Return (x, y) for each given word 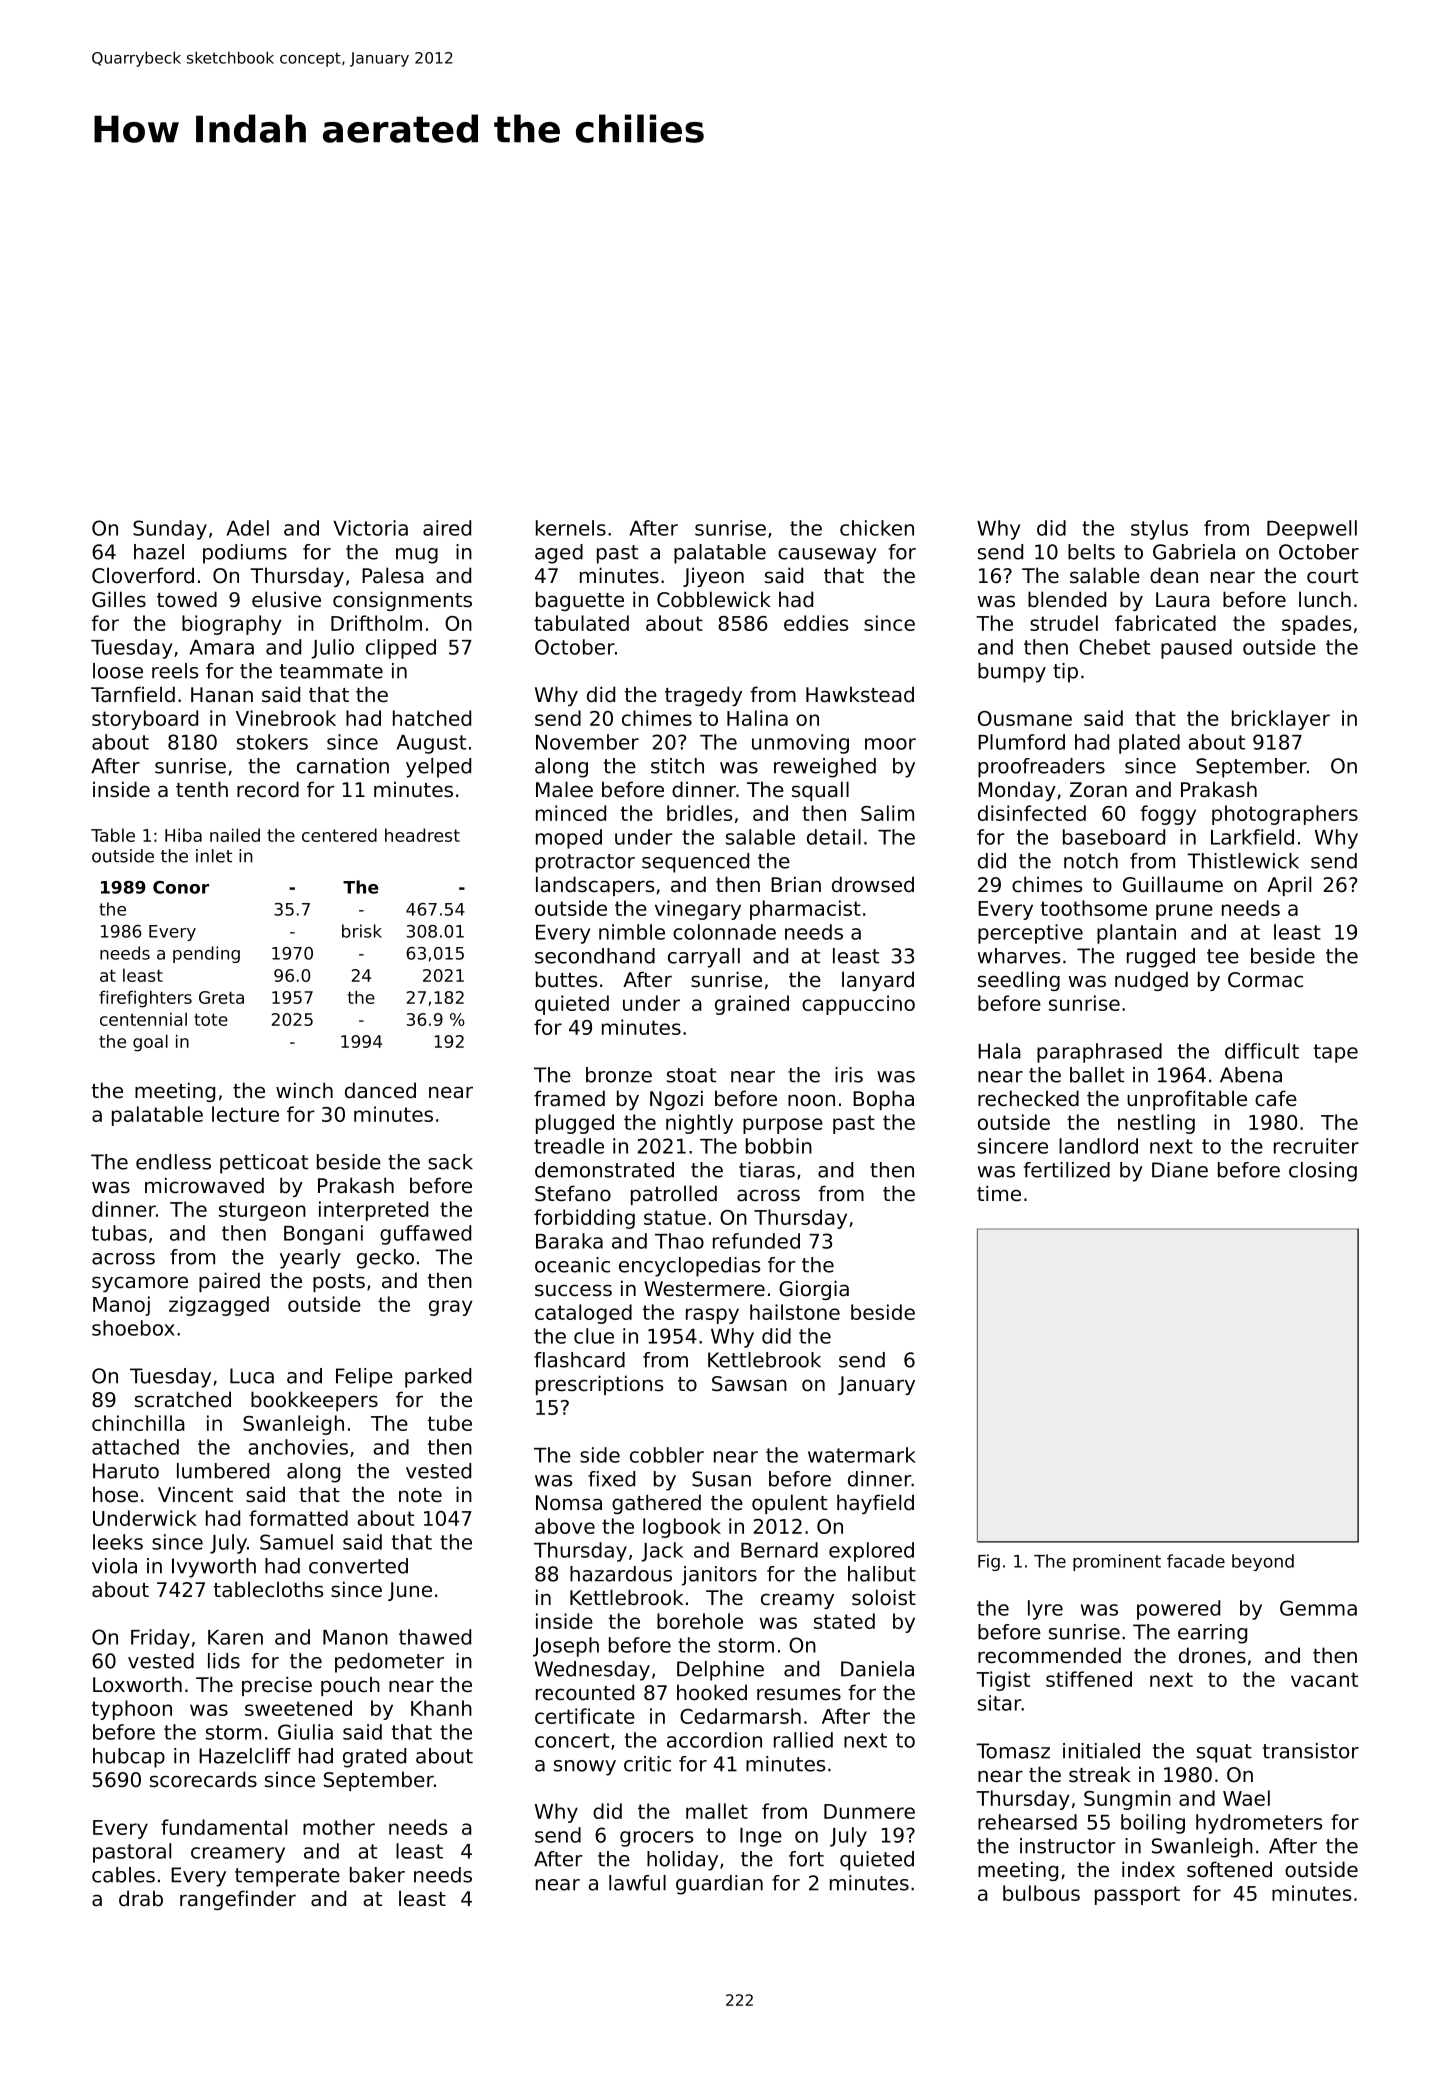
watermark (862, 1455)
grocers (656, 1839)
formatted (298, 1518)
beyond (1263, 1562)
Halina (757, 718)
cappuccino (858, 1005)
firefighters (145, 999)
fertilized (1067, 1170)
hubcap (129, 1758)
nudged (1151, 981)
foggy (1168, 815)
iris (849, 1075)
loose (118, 671)
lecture (245, 1114)
